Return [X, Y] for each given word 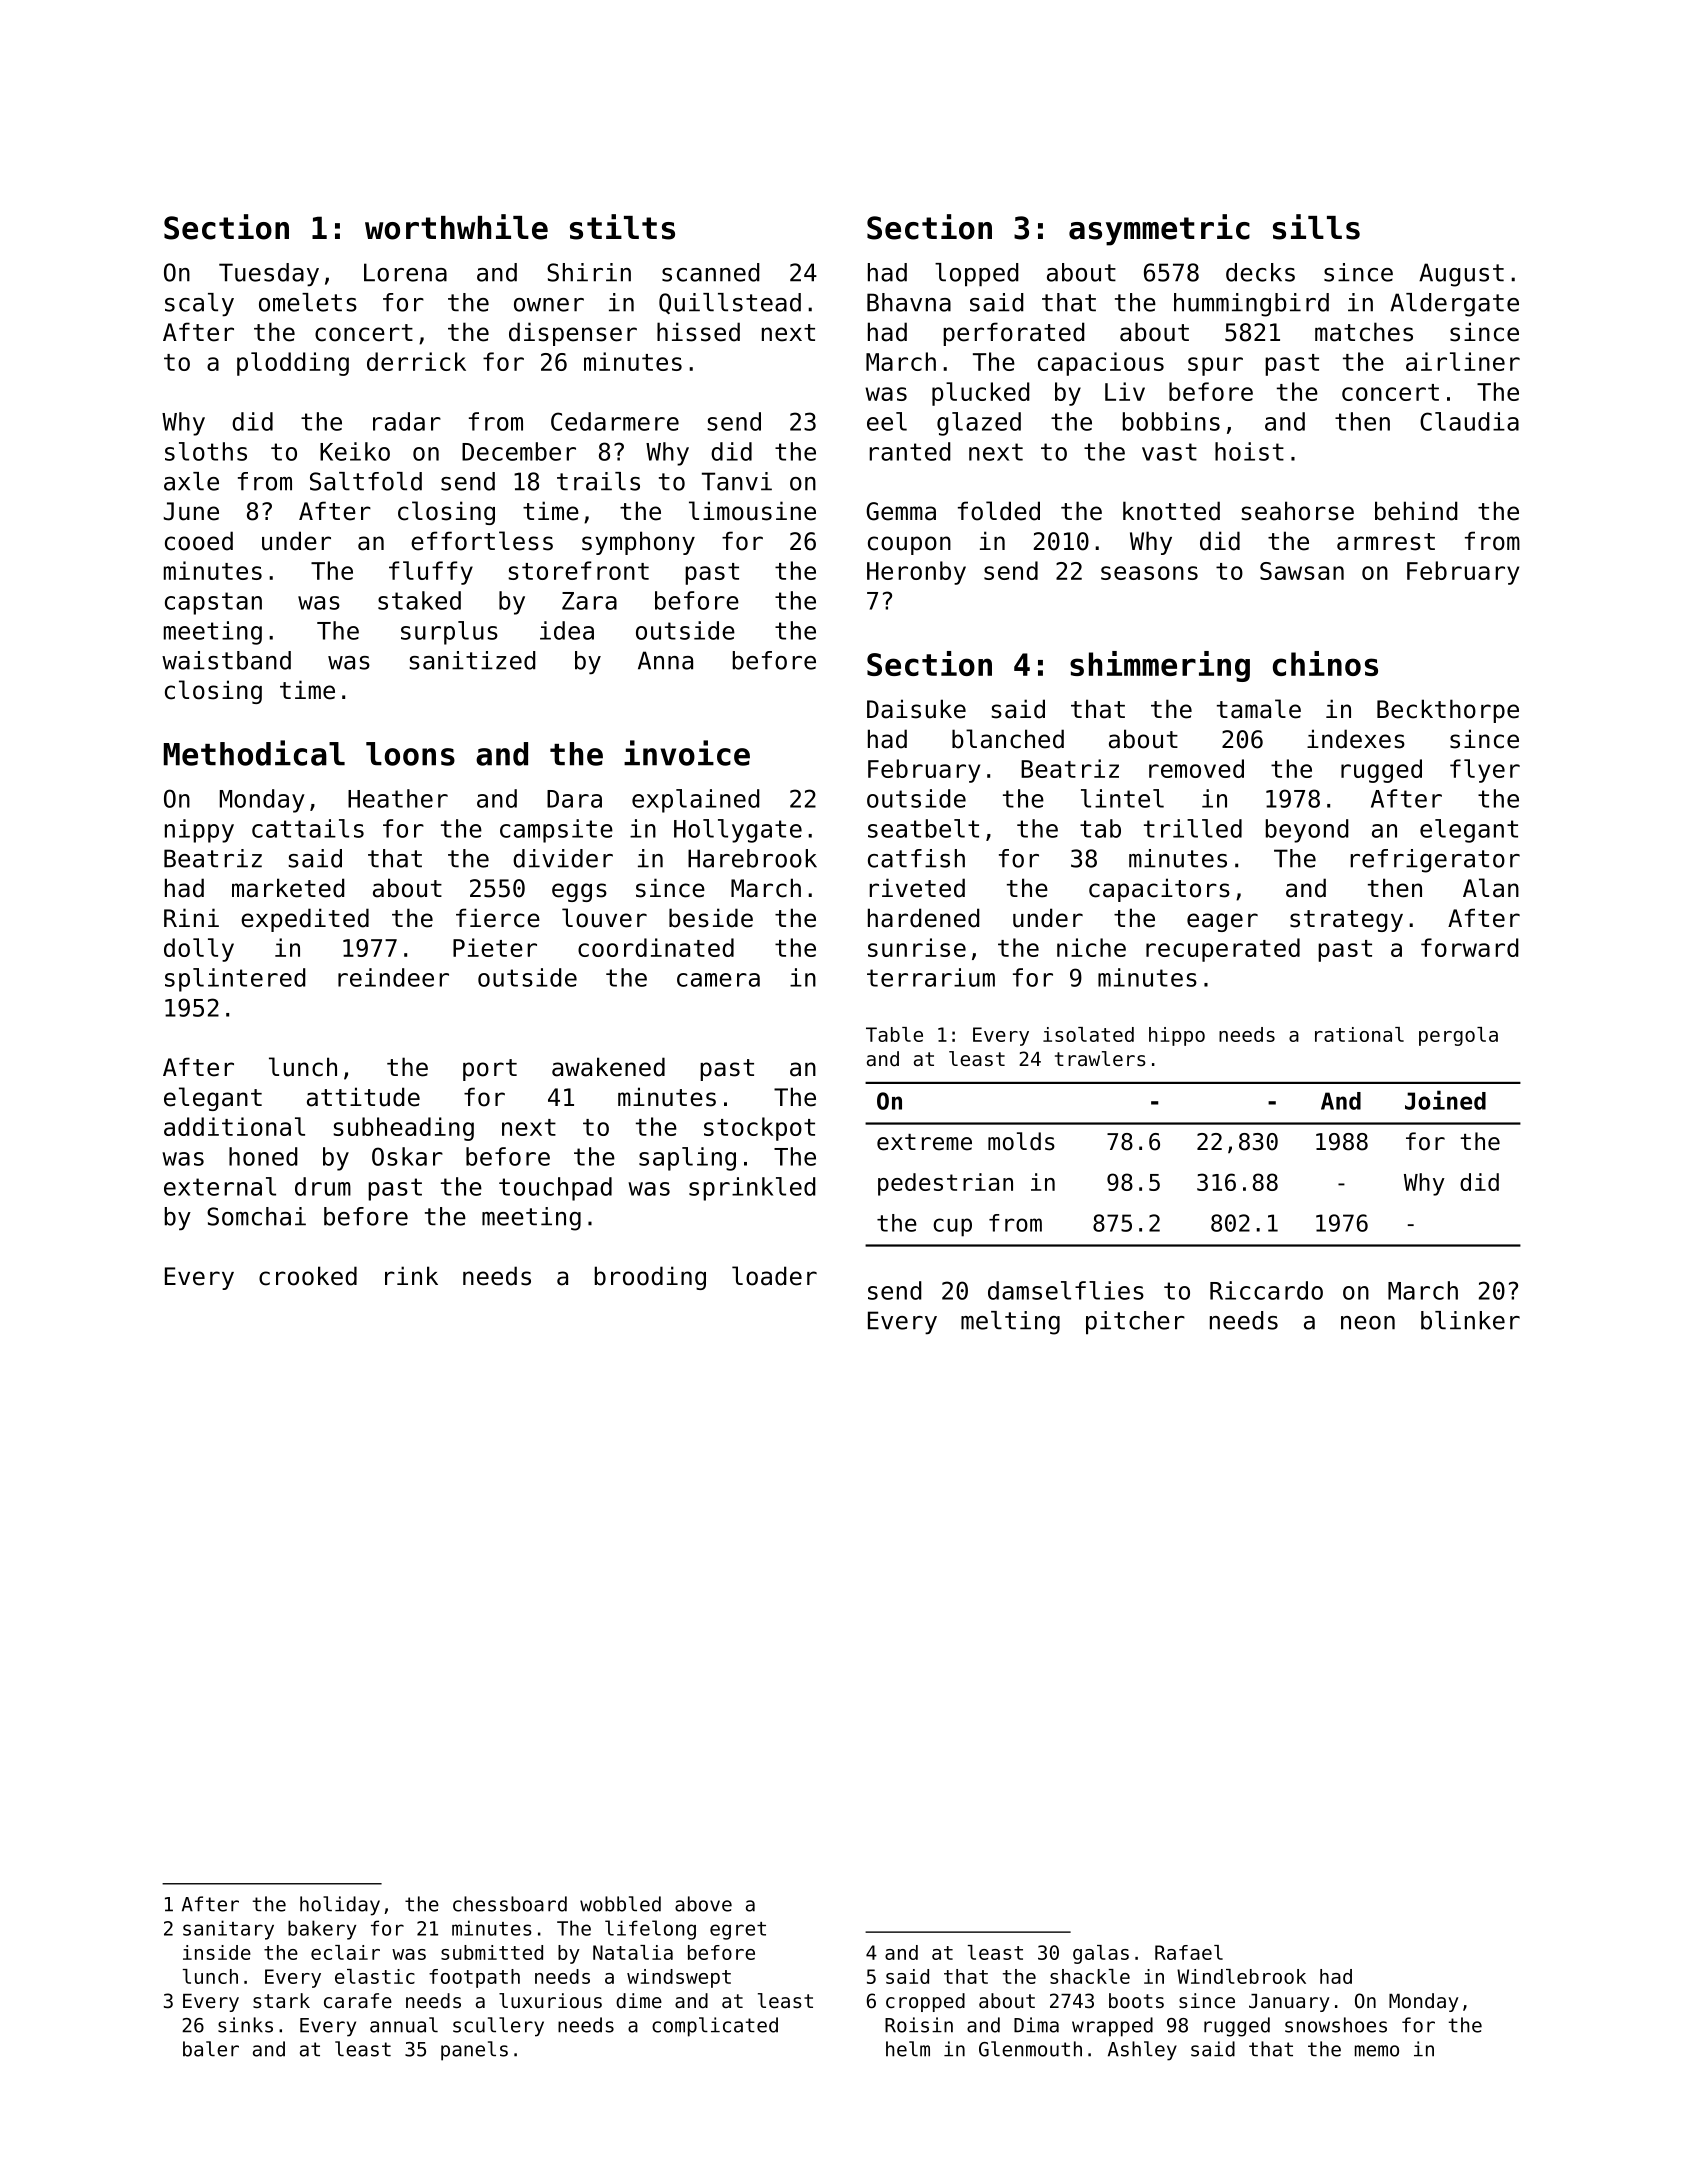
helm [908, 2049]
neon [1368, 1323]
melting [1010, 1323]
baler [211, 2049]
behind [1416, 511]
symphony [638, 543]
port [490, 1070]
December [519, 451]
